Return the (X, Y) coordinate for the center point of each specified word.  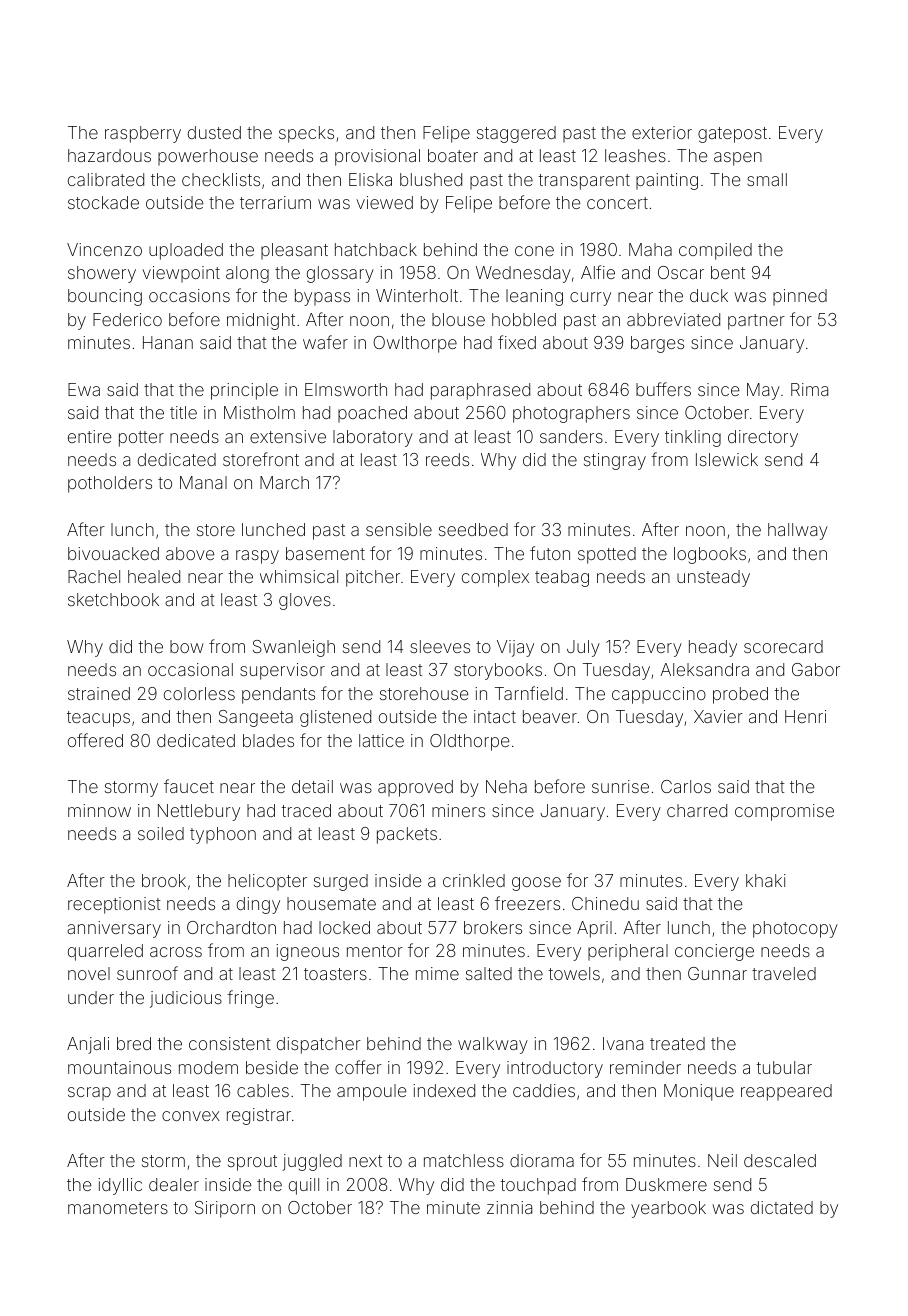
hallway (798, 531)
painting (667, 181)
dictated (782, 1207)
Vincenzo (104, 249)
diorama (542, 1160)
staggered (516, 134)
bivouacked (113, 553)
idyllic (120, 1186)
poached (372, 414)
